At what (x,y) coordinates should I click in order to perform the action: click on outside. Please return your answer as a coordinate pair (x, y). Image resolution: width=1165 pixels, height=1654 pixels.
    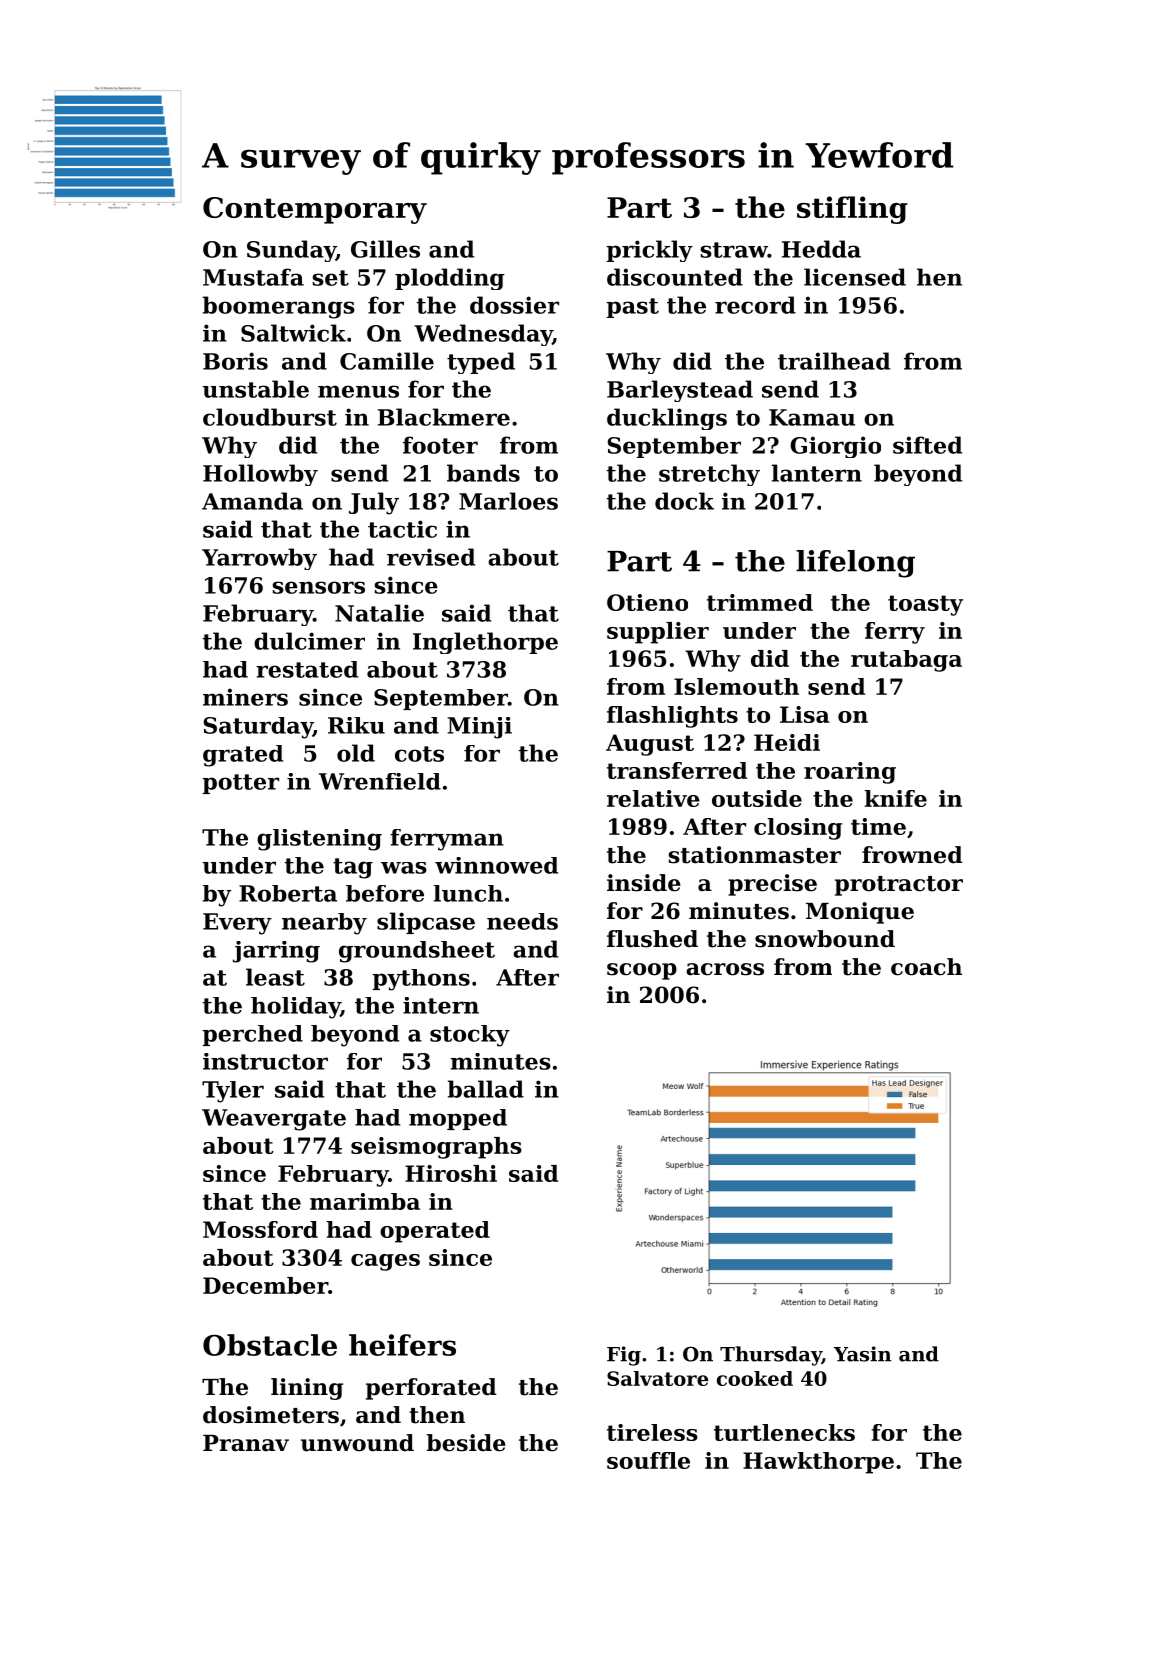
    Looking at the image, I should click on (757, 798).
